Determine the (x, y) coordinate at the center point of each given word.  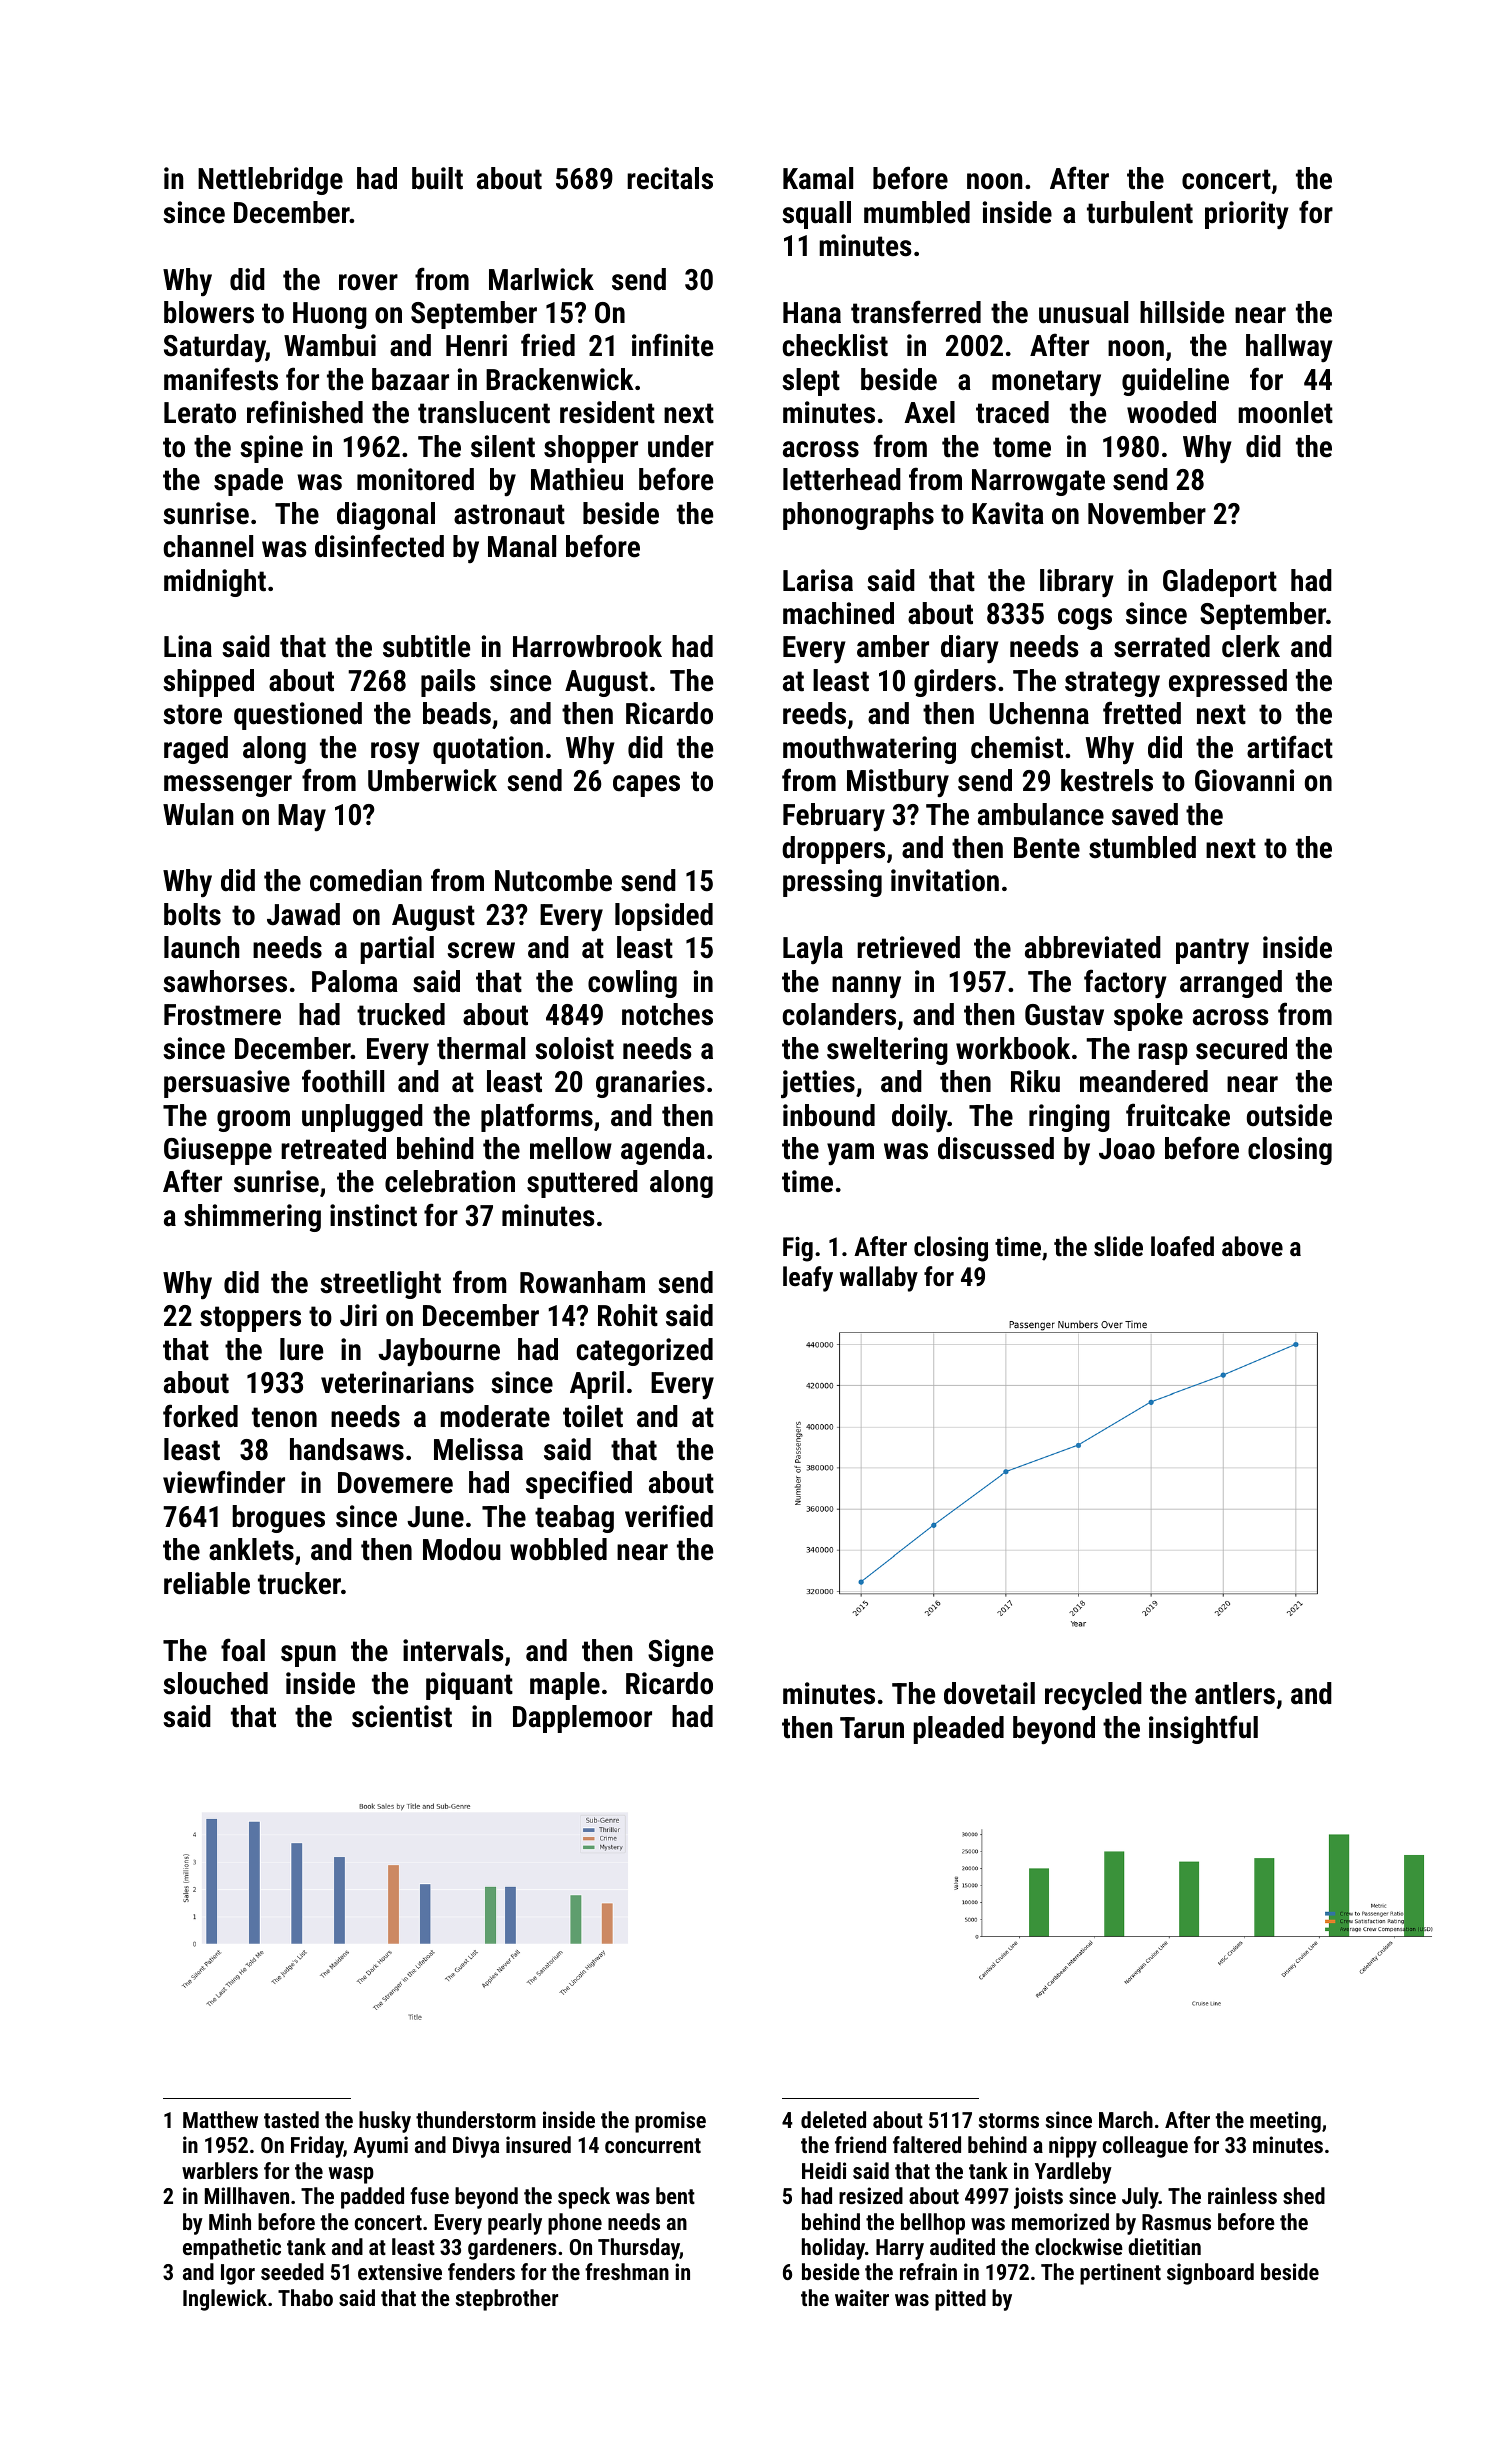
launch (201, 947)
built (437, 178)
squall (816, 215)
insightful (1203, 1729)
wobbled (558, 1549)
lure (301, 1349)
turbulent (1140, 212)
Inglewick (225, 2300)
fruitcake (1178, 1115)
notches (667, 1014)
